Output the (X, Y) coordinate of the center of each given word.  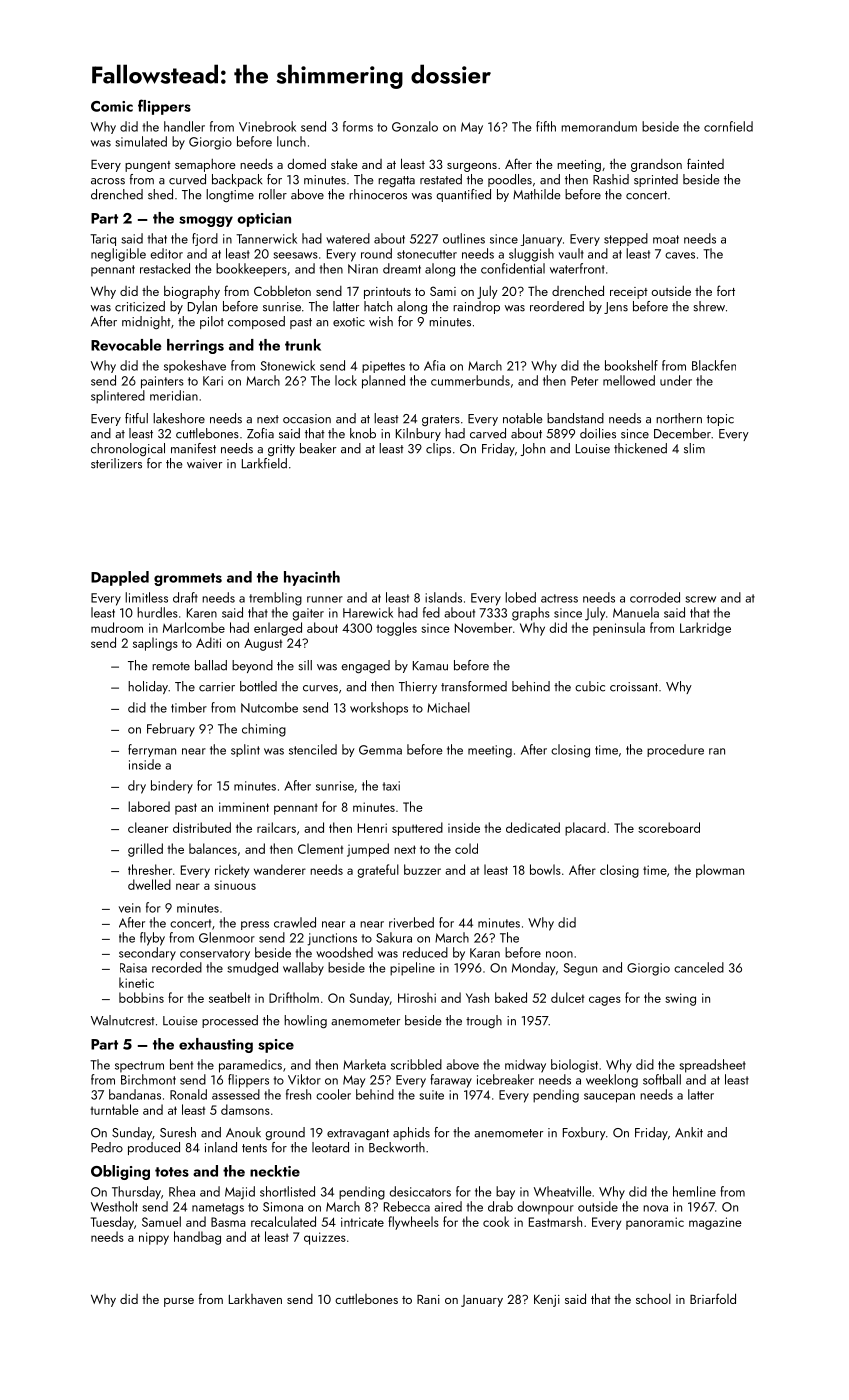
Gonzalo (415, 126)
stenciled (313, 749)
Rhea (182, 1191)
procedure (675, 750)
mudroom (117, 627)
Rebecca (407, 1206)
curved (187, 179)
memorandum (599, 126)
